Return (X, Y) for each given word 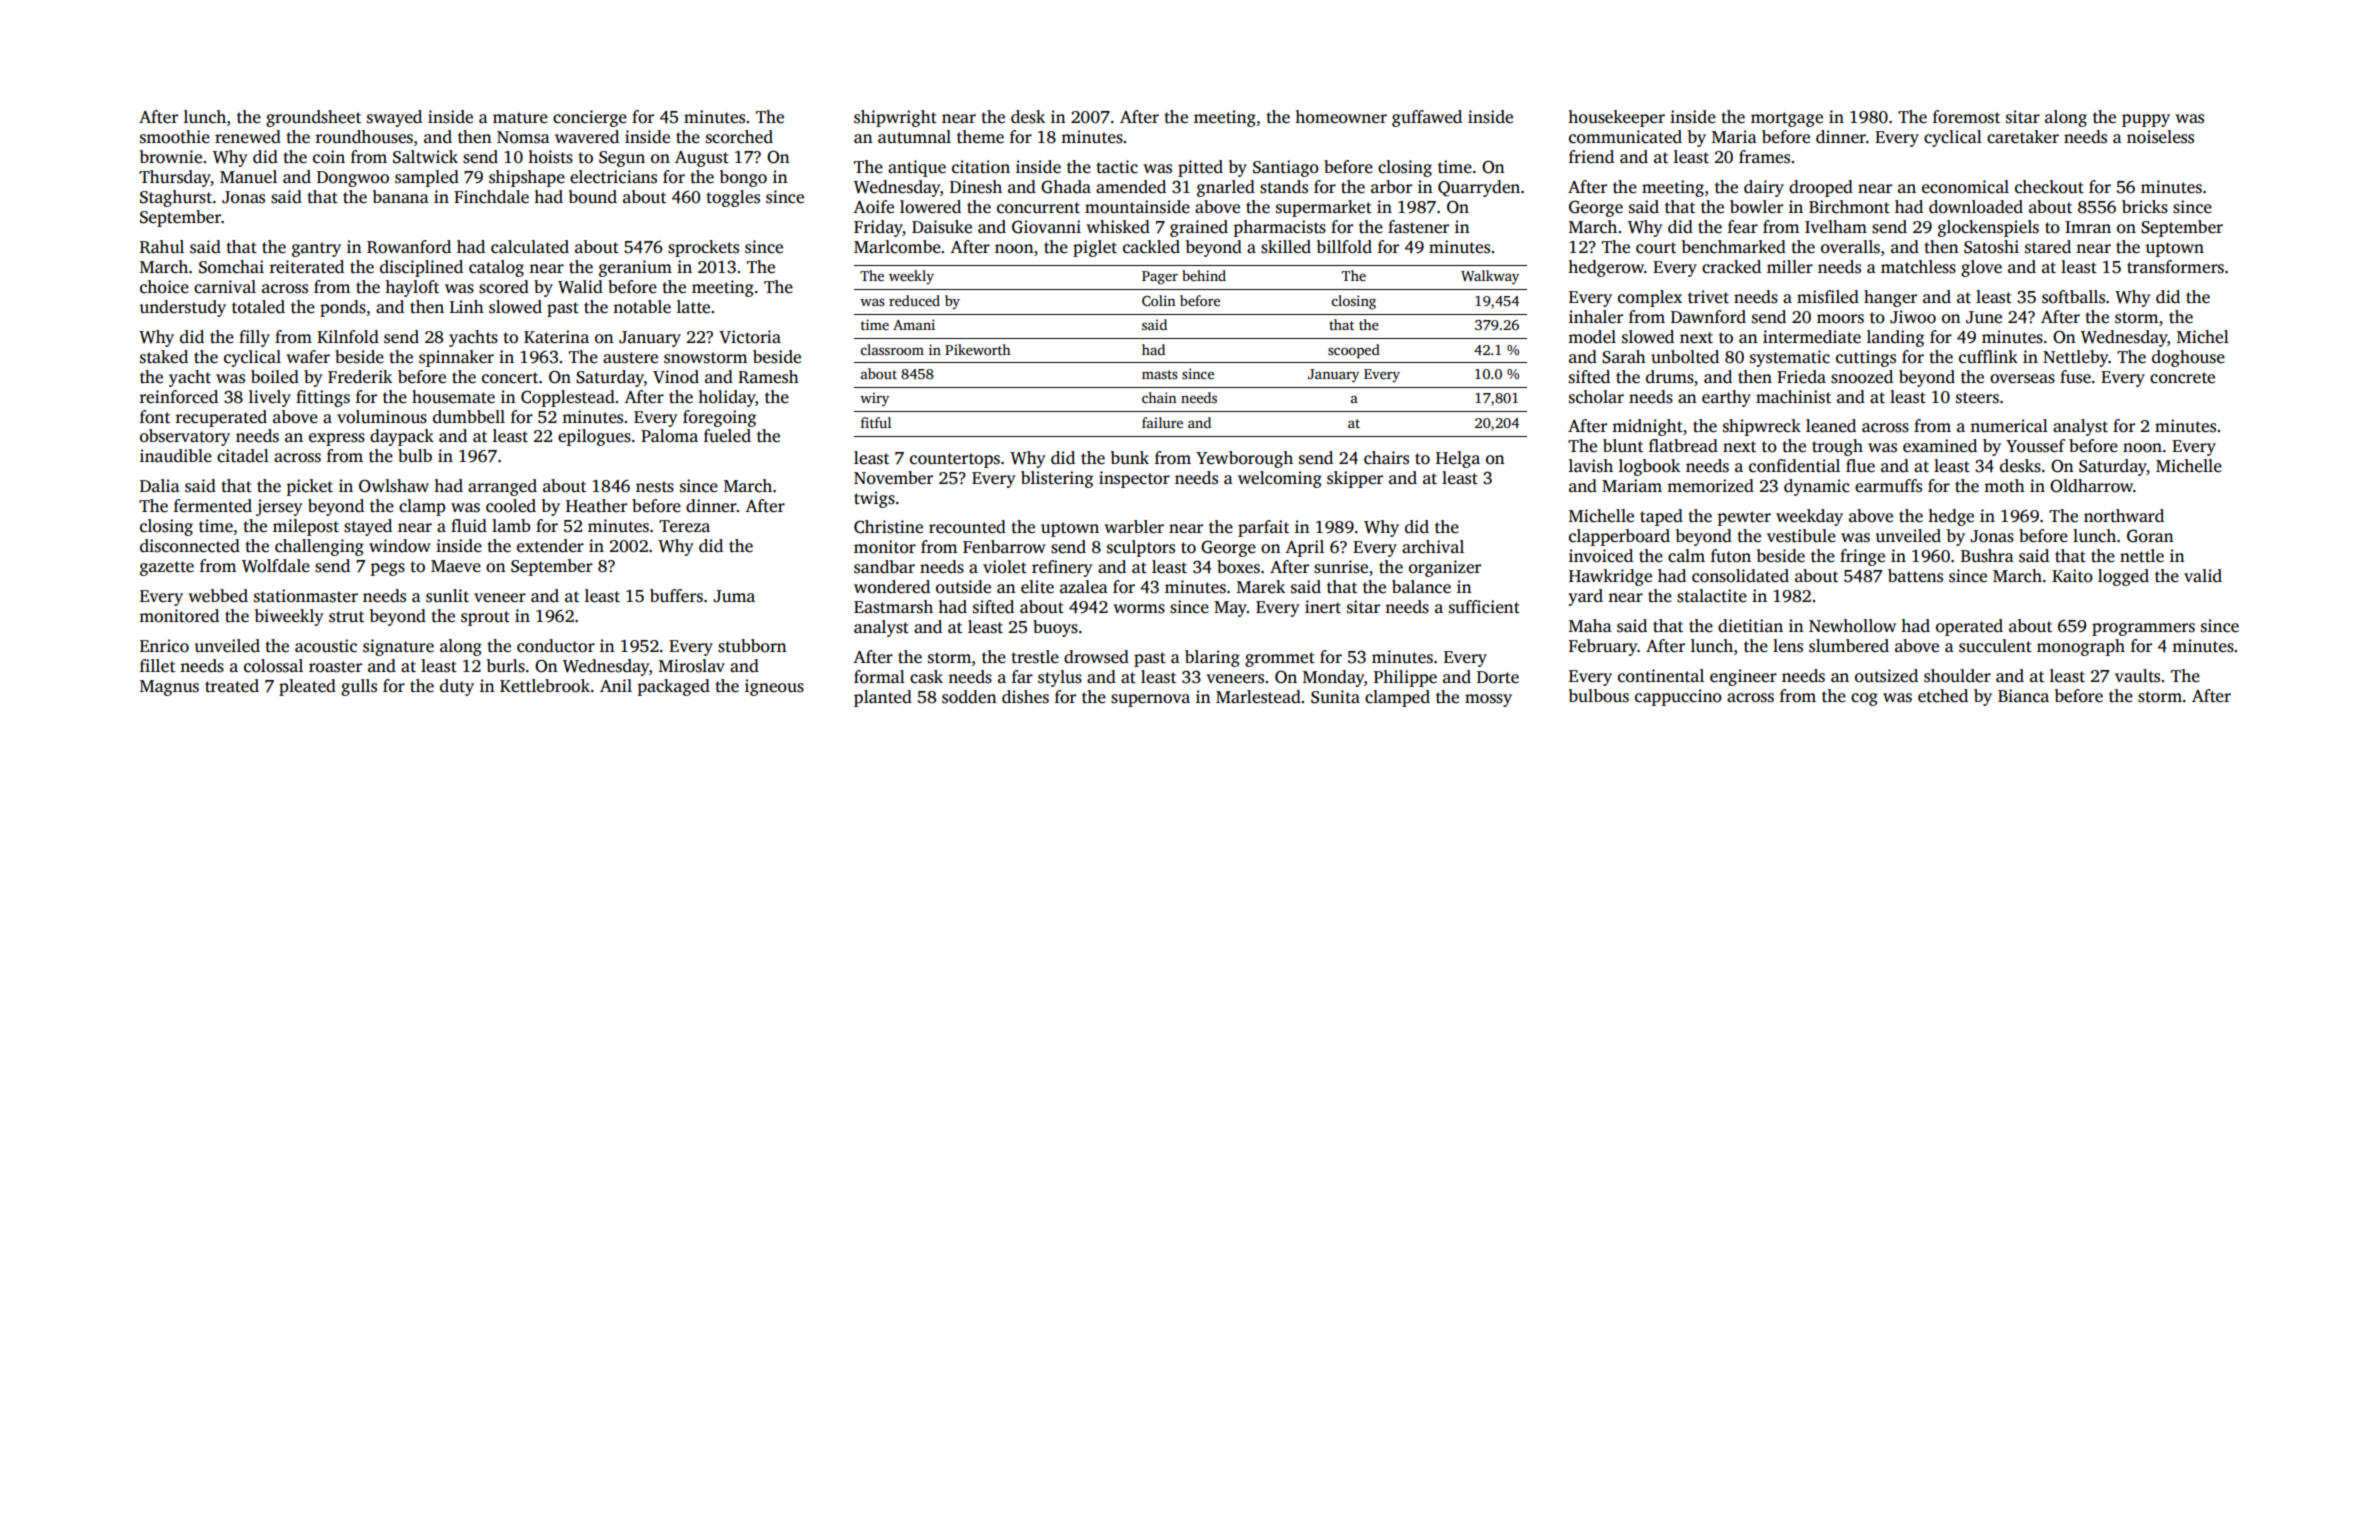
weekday (1809, 517)
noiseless (2160, 137)
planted (883, 698)
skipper (1355, 479)
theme (980, 137)
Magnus (169, 688)
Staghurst (176, 198)
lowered (930, 207)
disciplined (421, 268)
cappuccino (1678, 697)
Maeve (456, 566)
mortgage (1787, 119)
